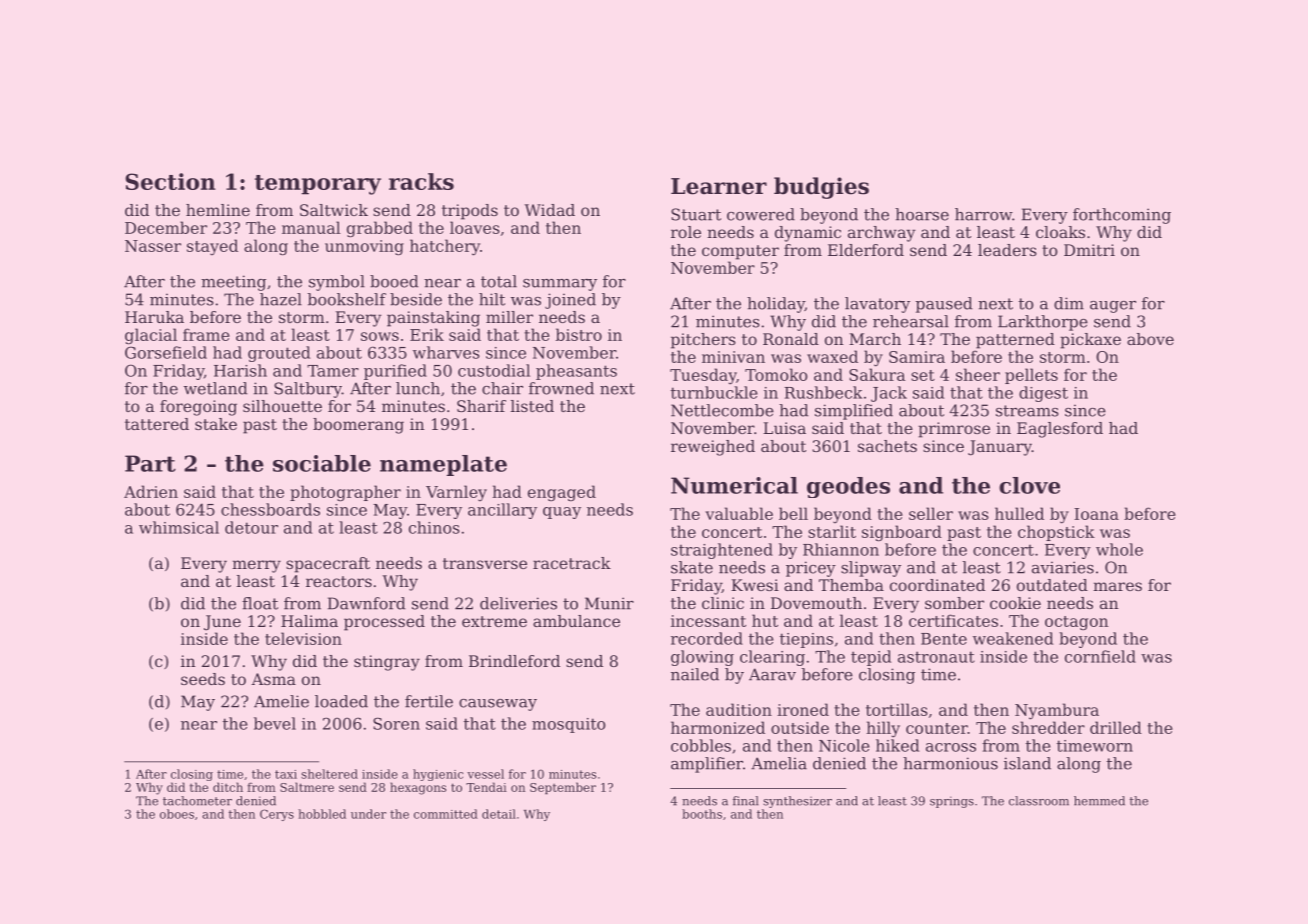 The width and height of the page is (1308, 924). I want to click on Dmitri, so click(1089, 250).
